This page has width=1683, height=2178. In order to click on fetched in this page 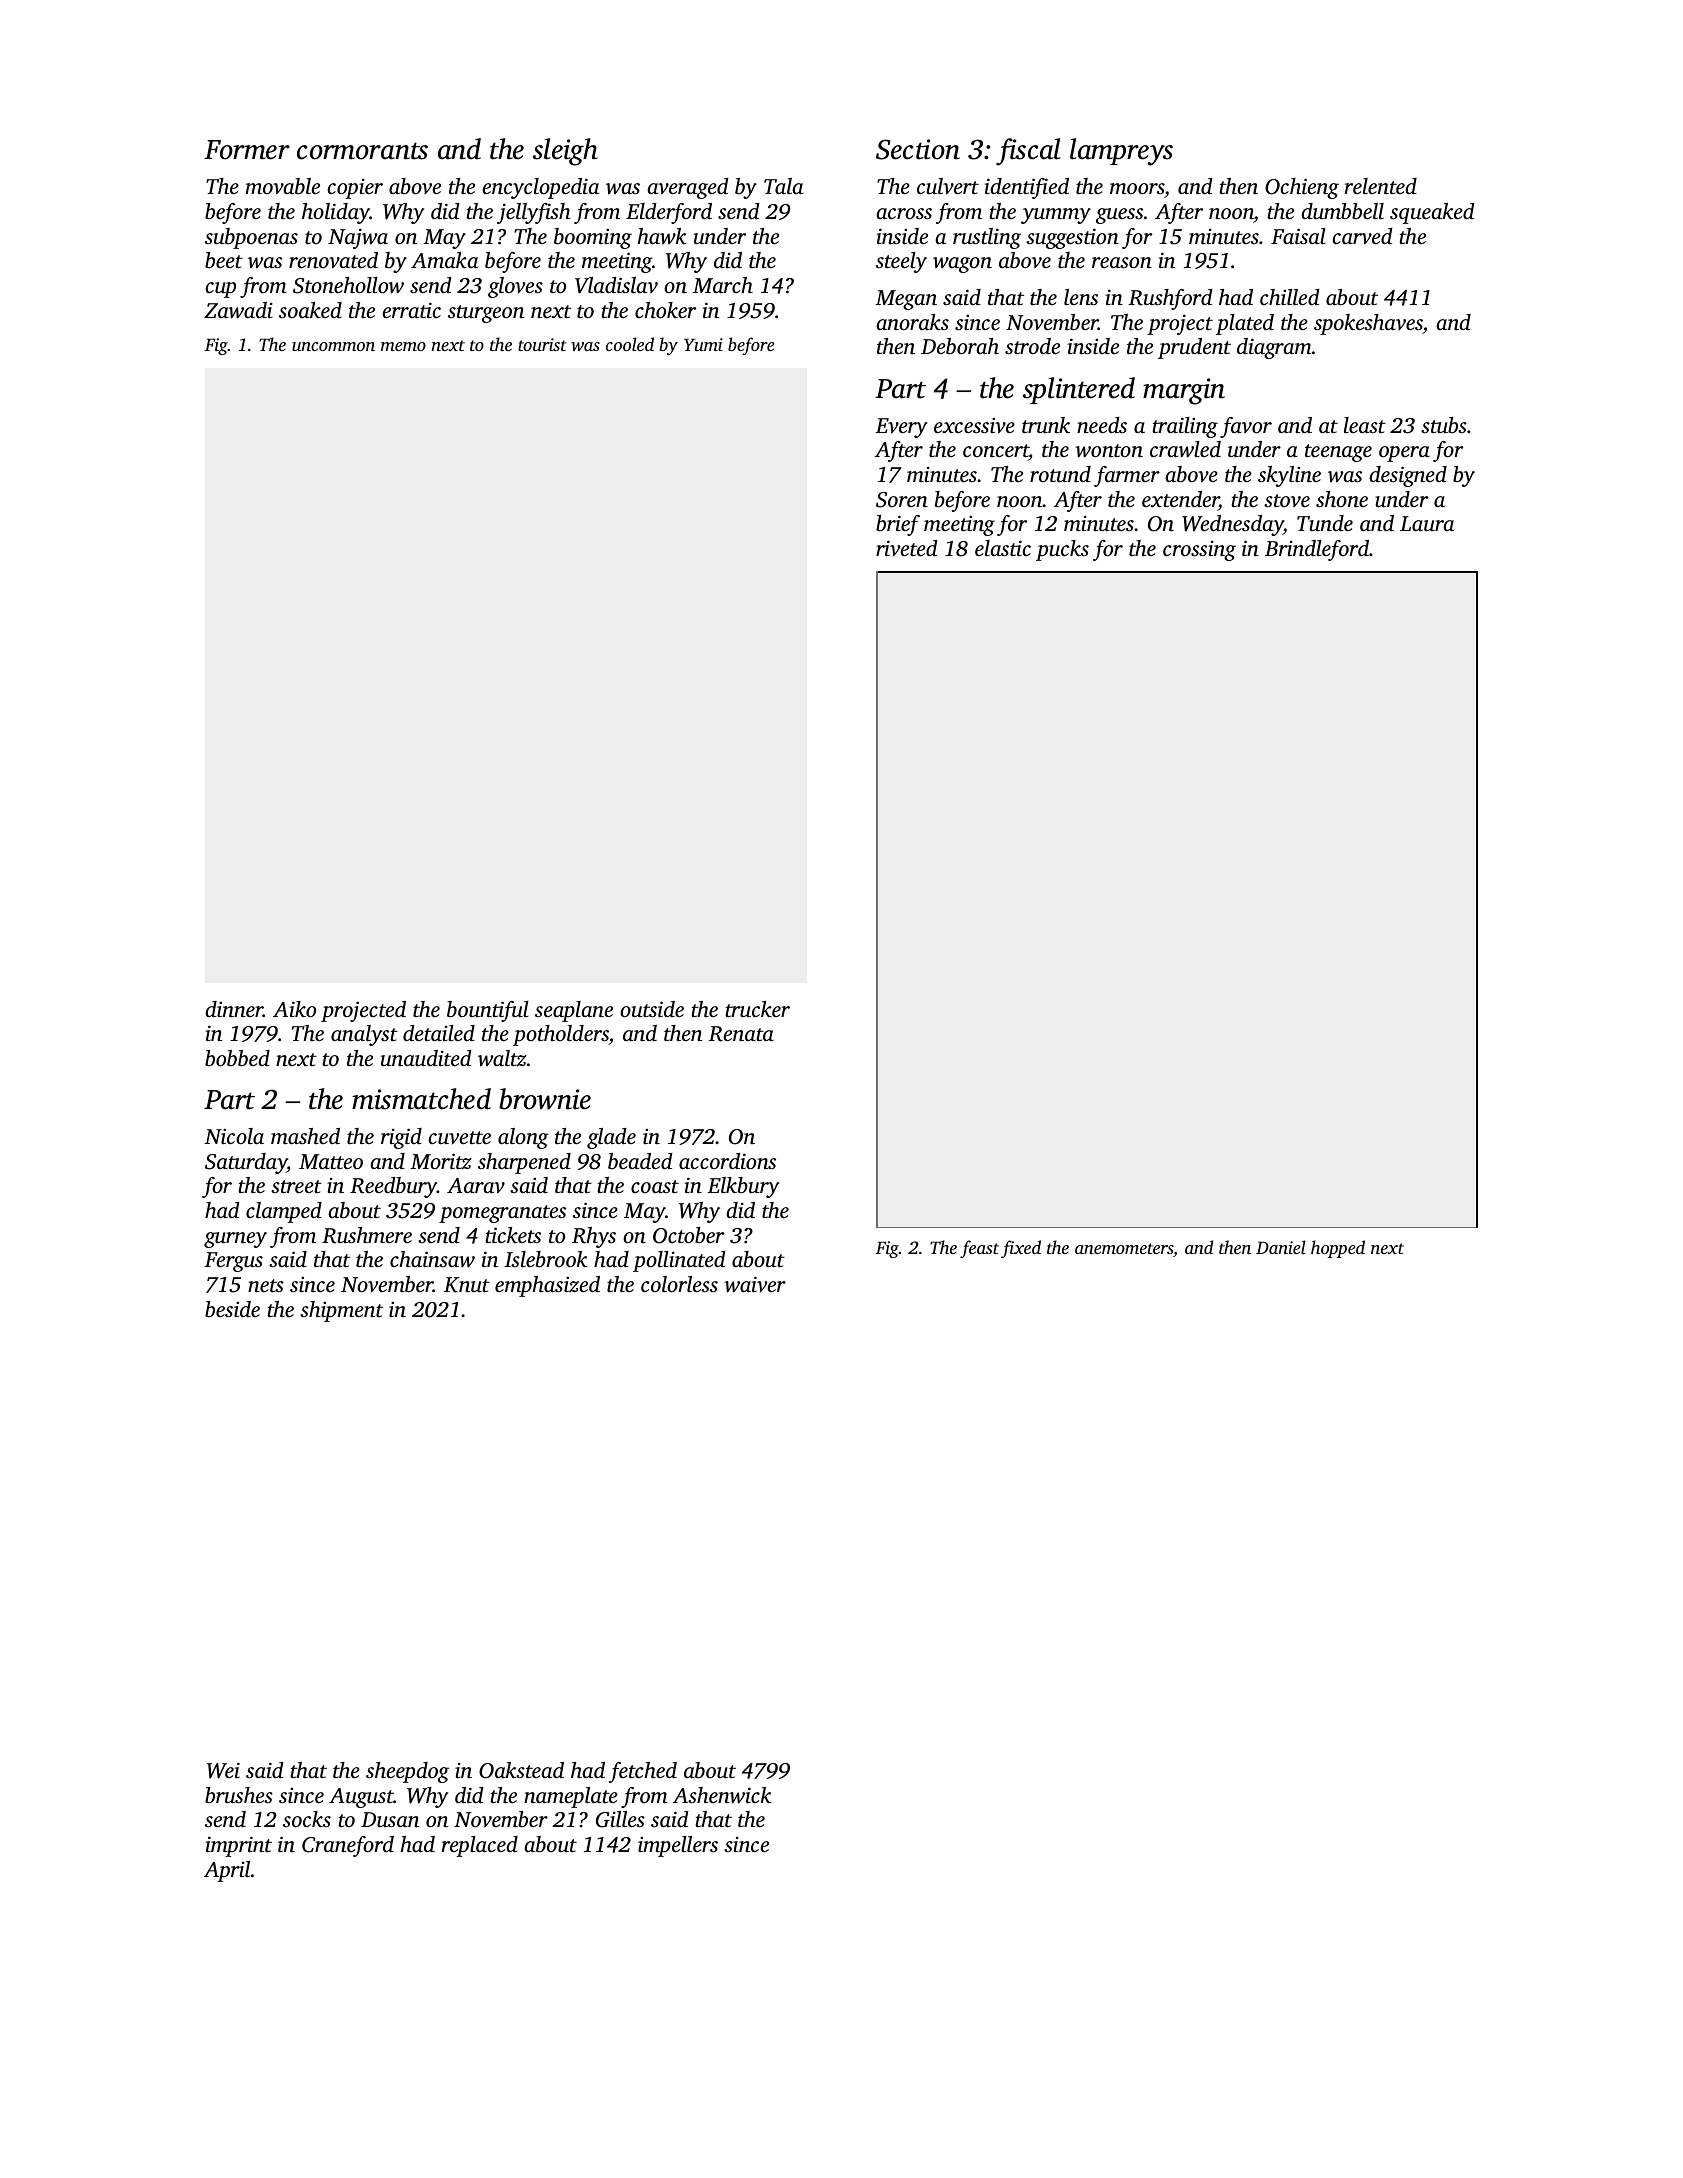, I will do `click(643, 1772)`.
